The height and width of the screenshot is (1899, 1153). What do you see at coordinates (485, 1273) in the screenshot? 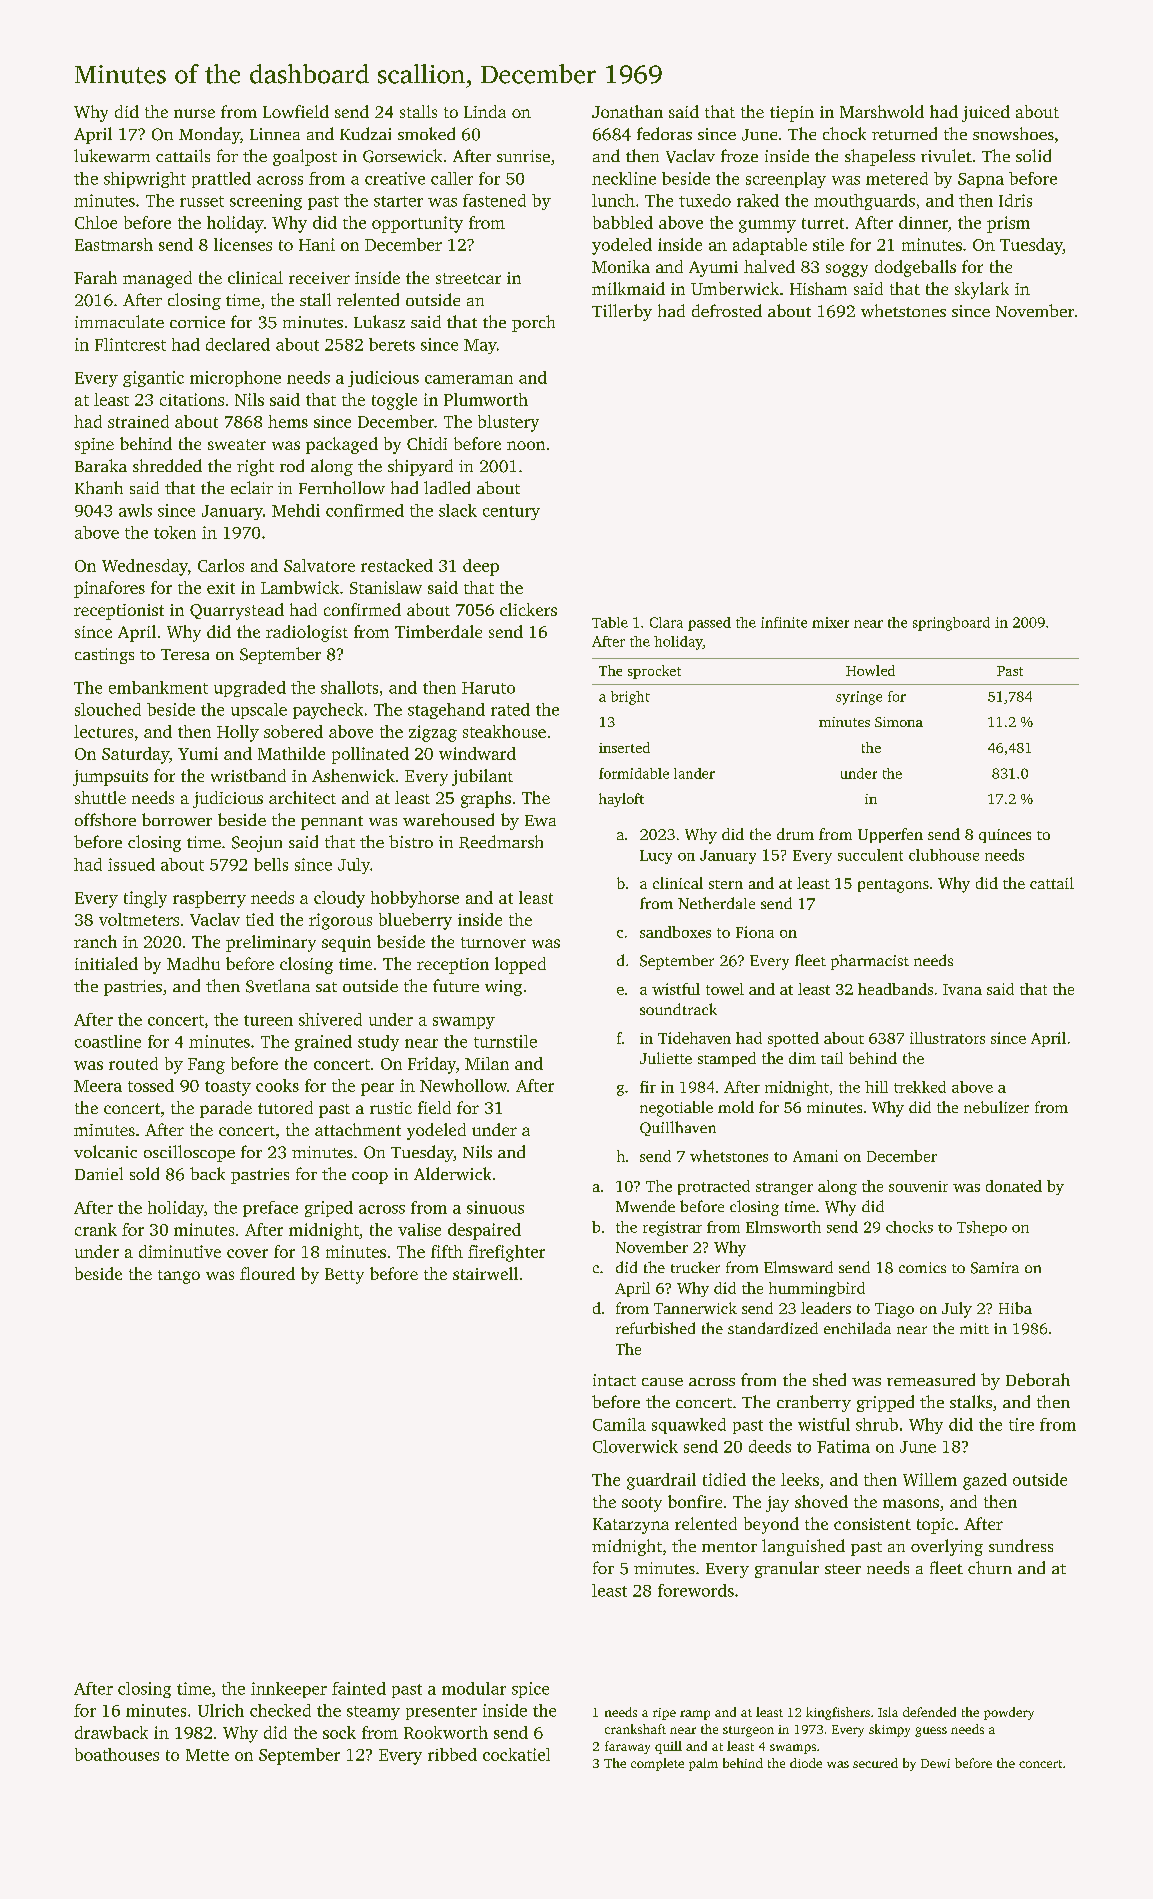
I see `stairwell` at bounding box center [485, 1273].
